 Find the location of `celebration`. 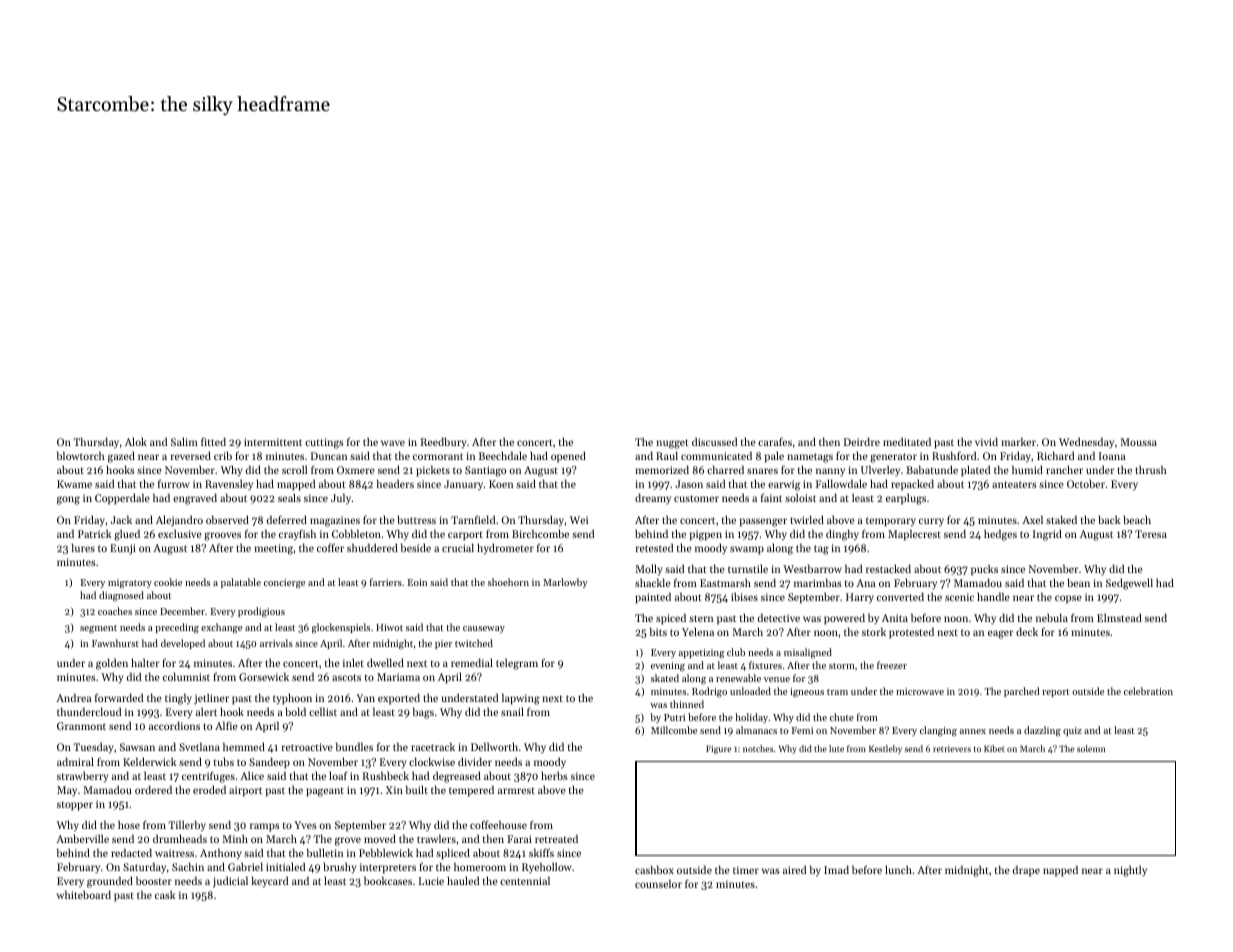

celebration is located at coordinates (1148, 691).
